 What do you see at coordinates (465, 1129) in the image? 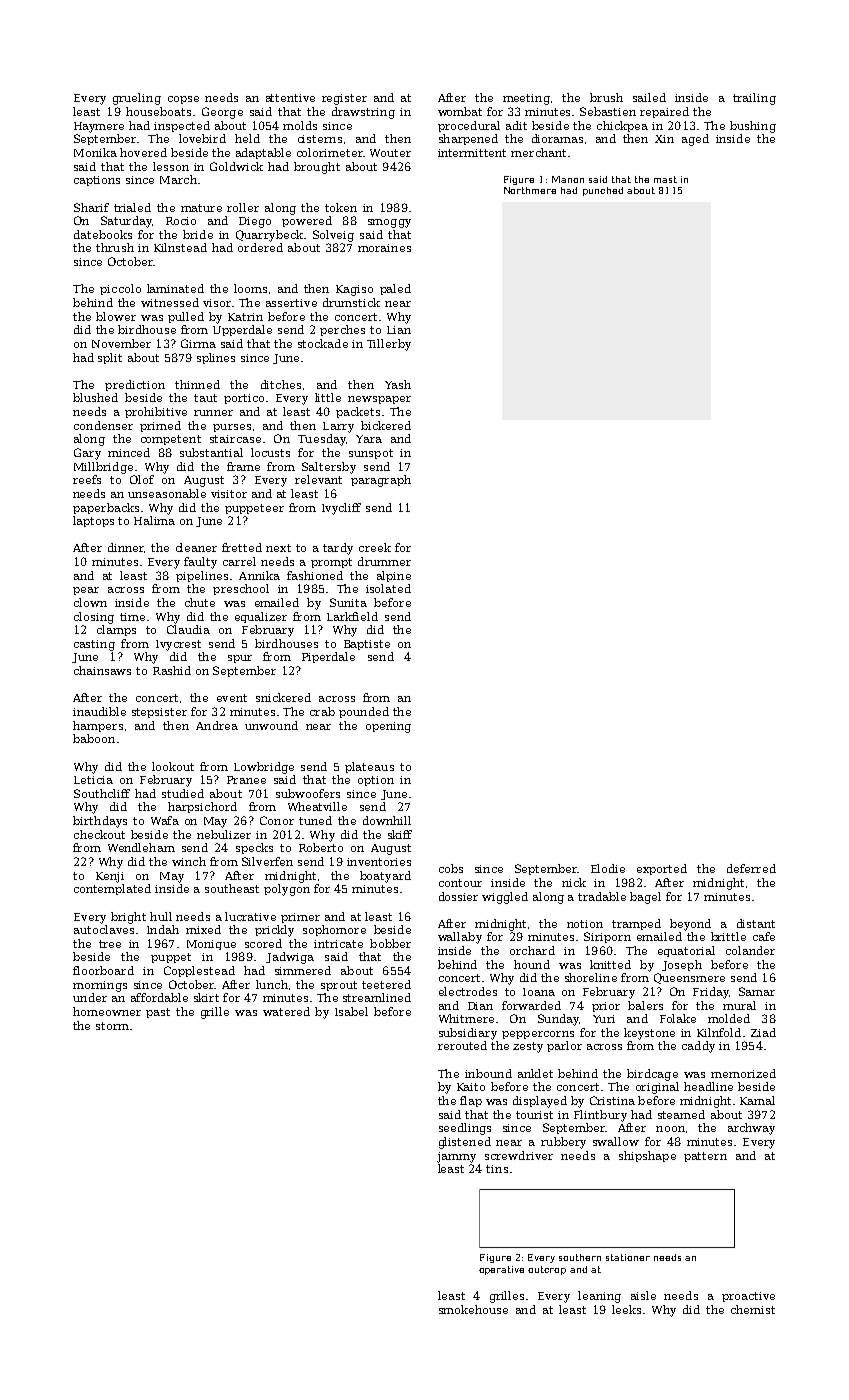
I see `seedlings` at bounding box center [465, 1129].
